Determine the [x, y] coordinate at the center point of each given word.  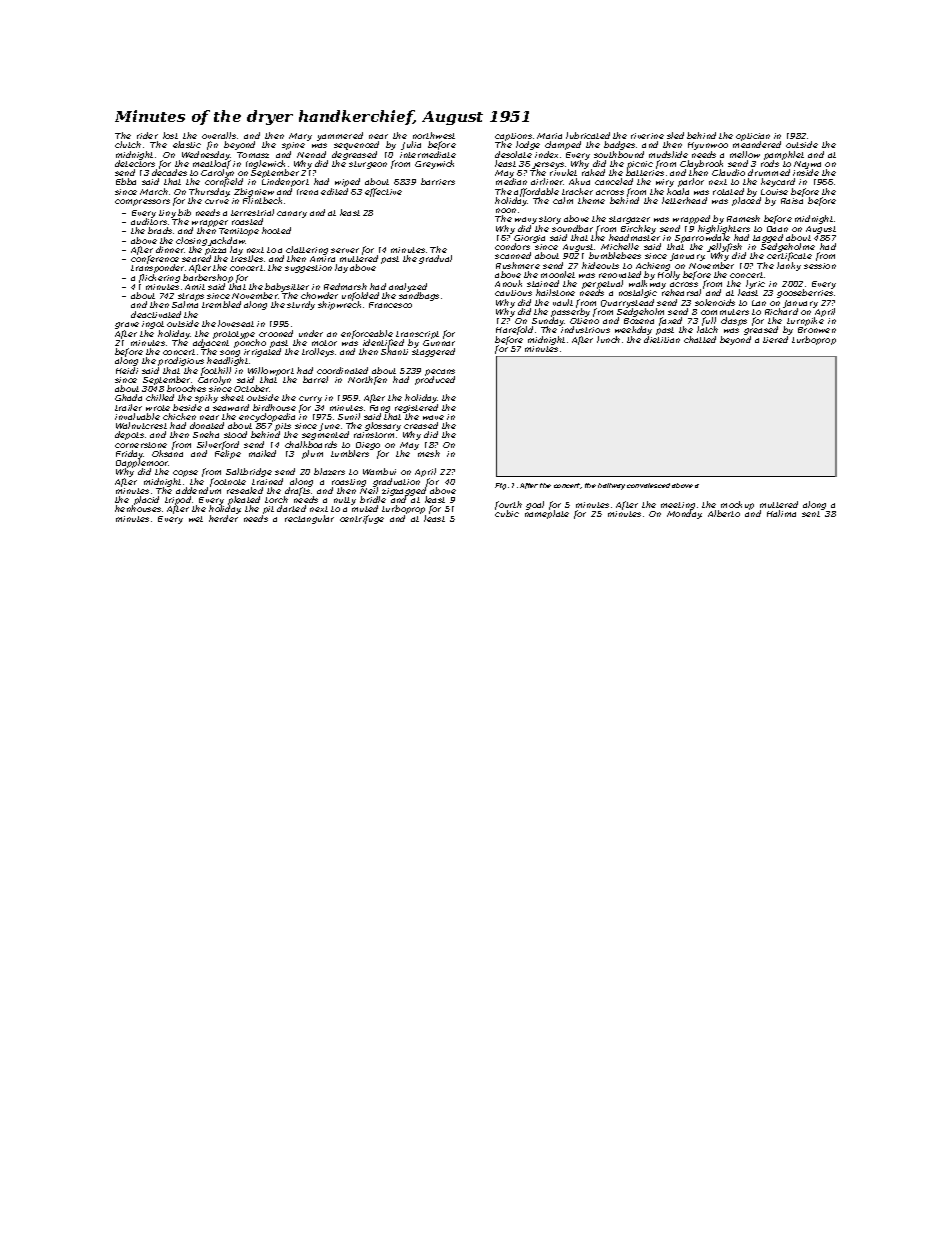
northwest [434, 135]
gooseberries [805, 294]
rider [147, 135]
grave [127, 325]
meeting [678, 506]
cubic [507, 514]
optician [753, 137]
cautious [513, 293]
